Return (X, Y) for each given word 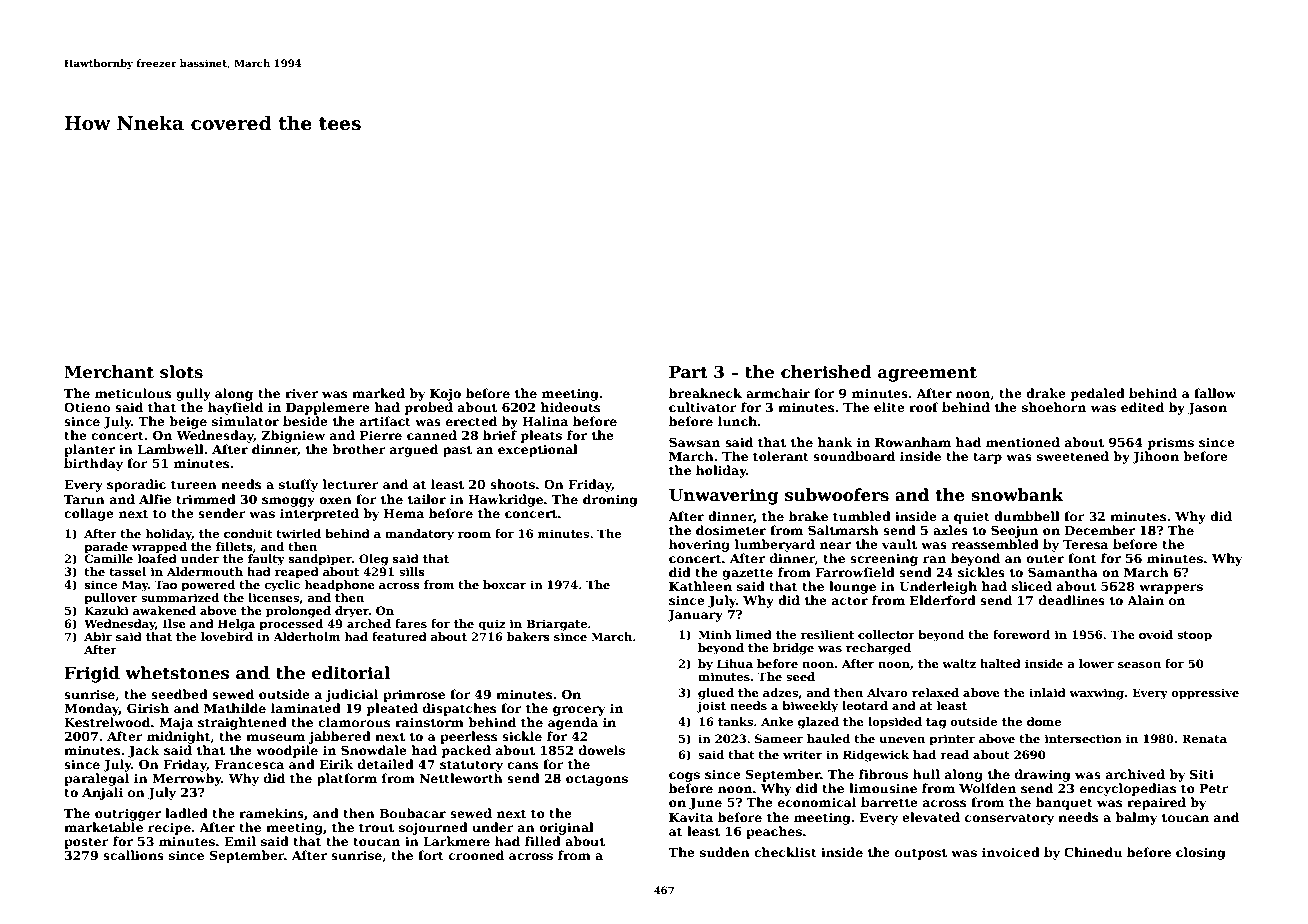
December (1100, 530)
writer (802, 754)
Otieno (87, 407)
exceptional (538, 450)
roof (923, 407)
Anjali (102, 793)
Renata (1204, 738)
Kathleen (700, 586)
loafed (157, 558)
